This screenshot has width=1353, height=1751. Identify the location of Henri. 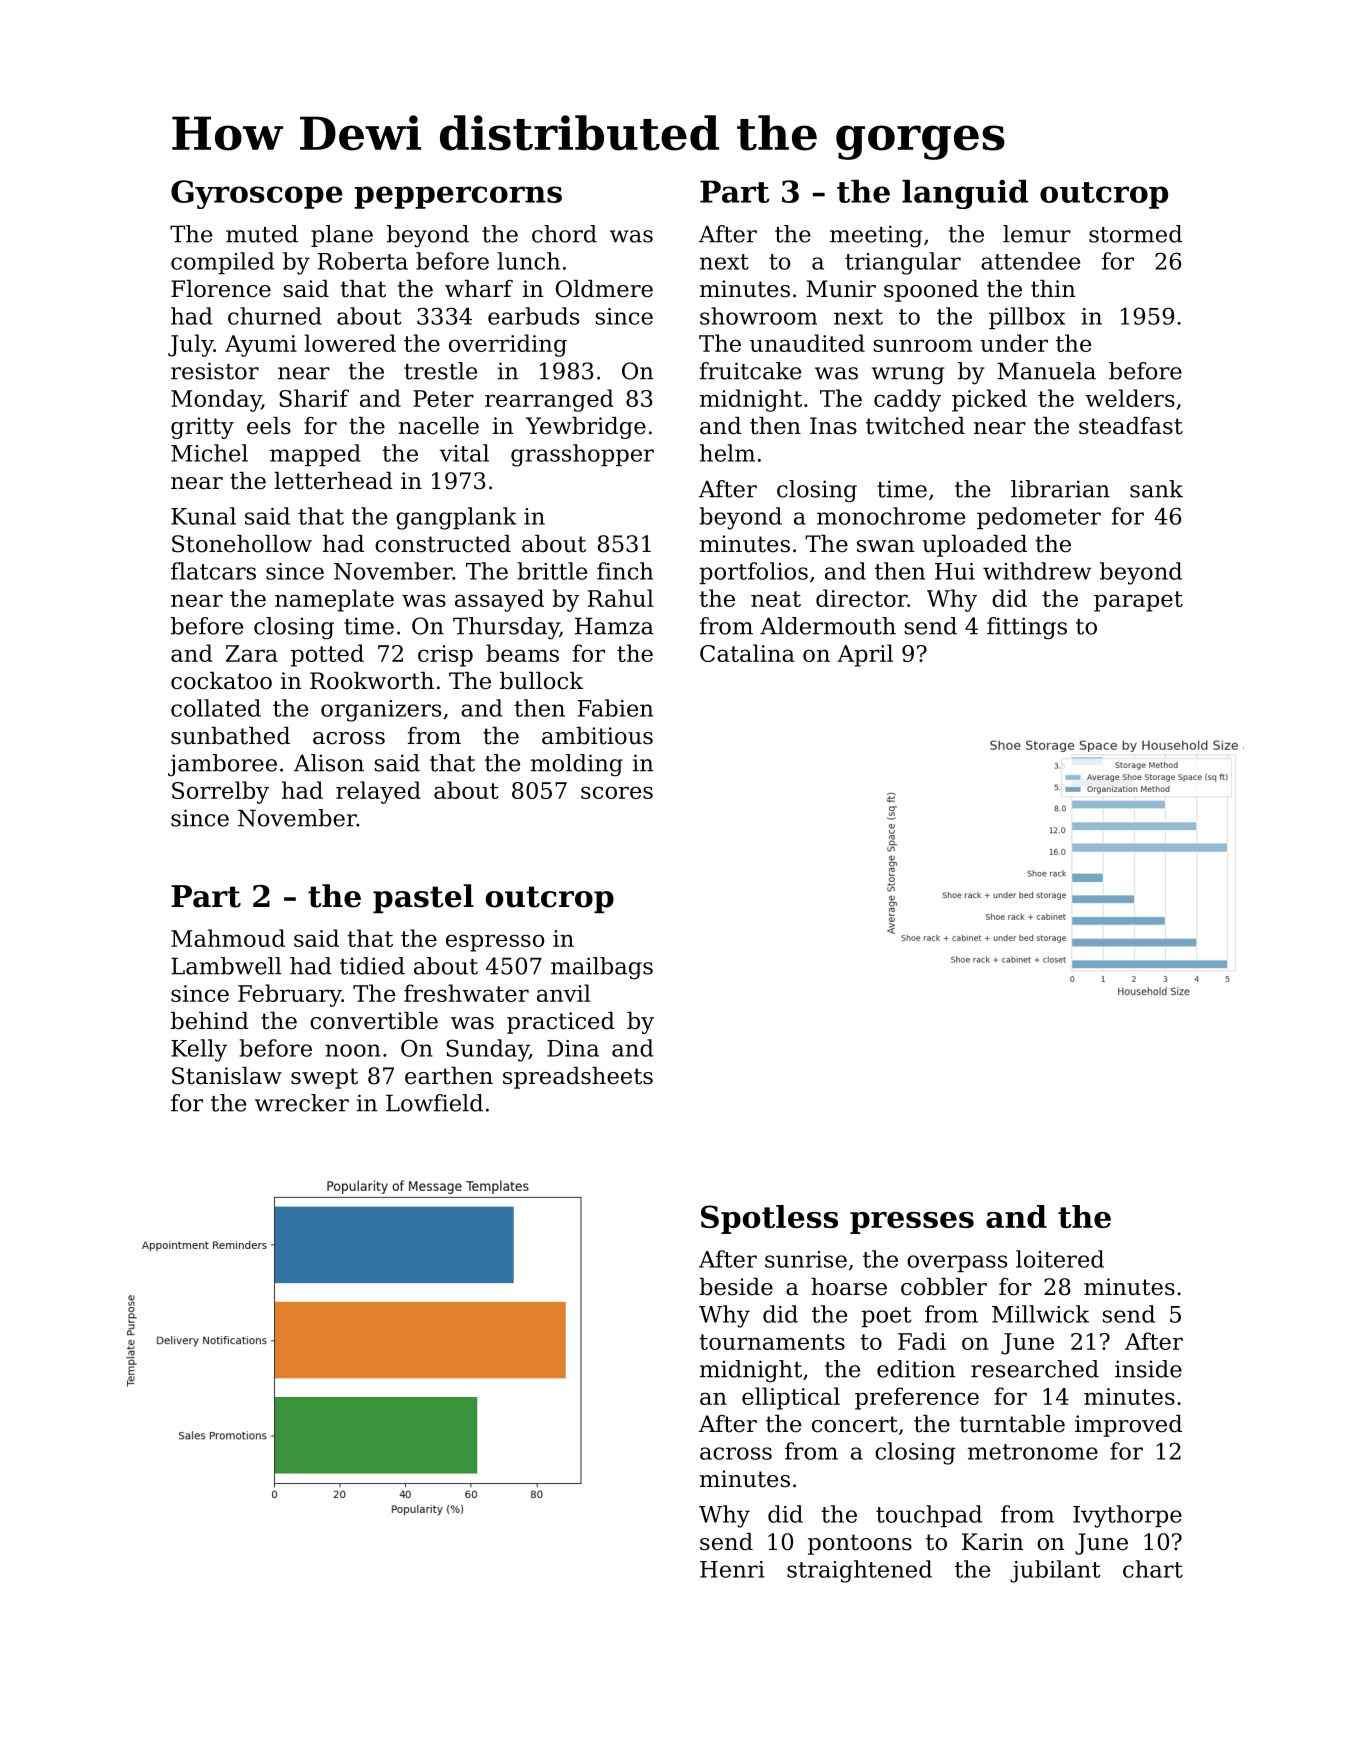
(732, 1569).
